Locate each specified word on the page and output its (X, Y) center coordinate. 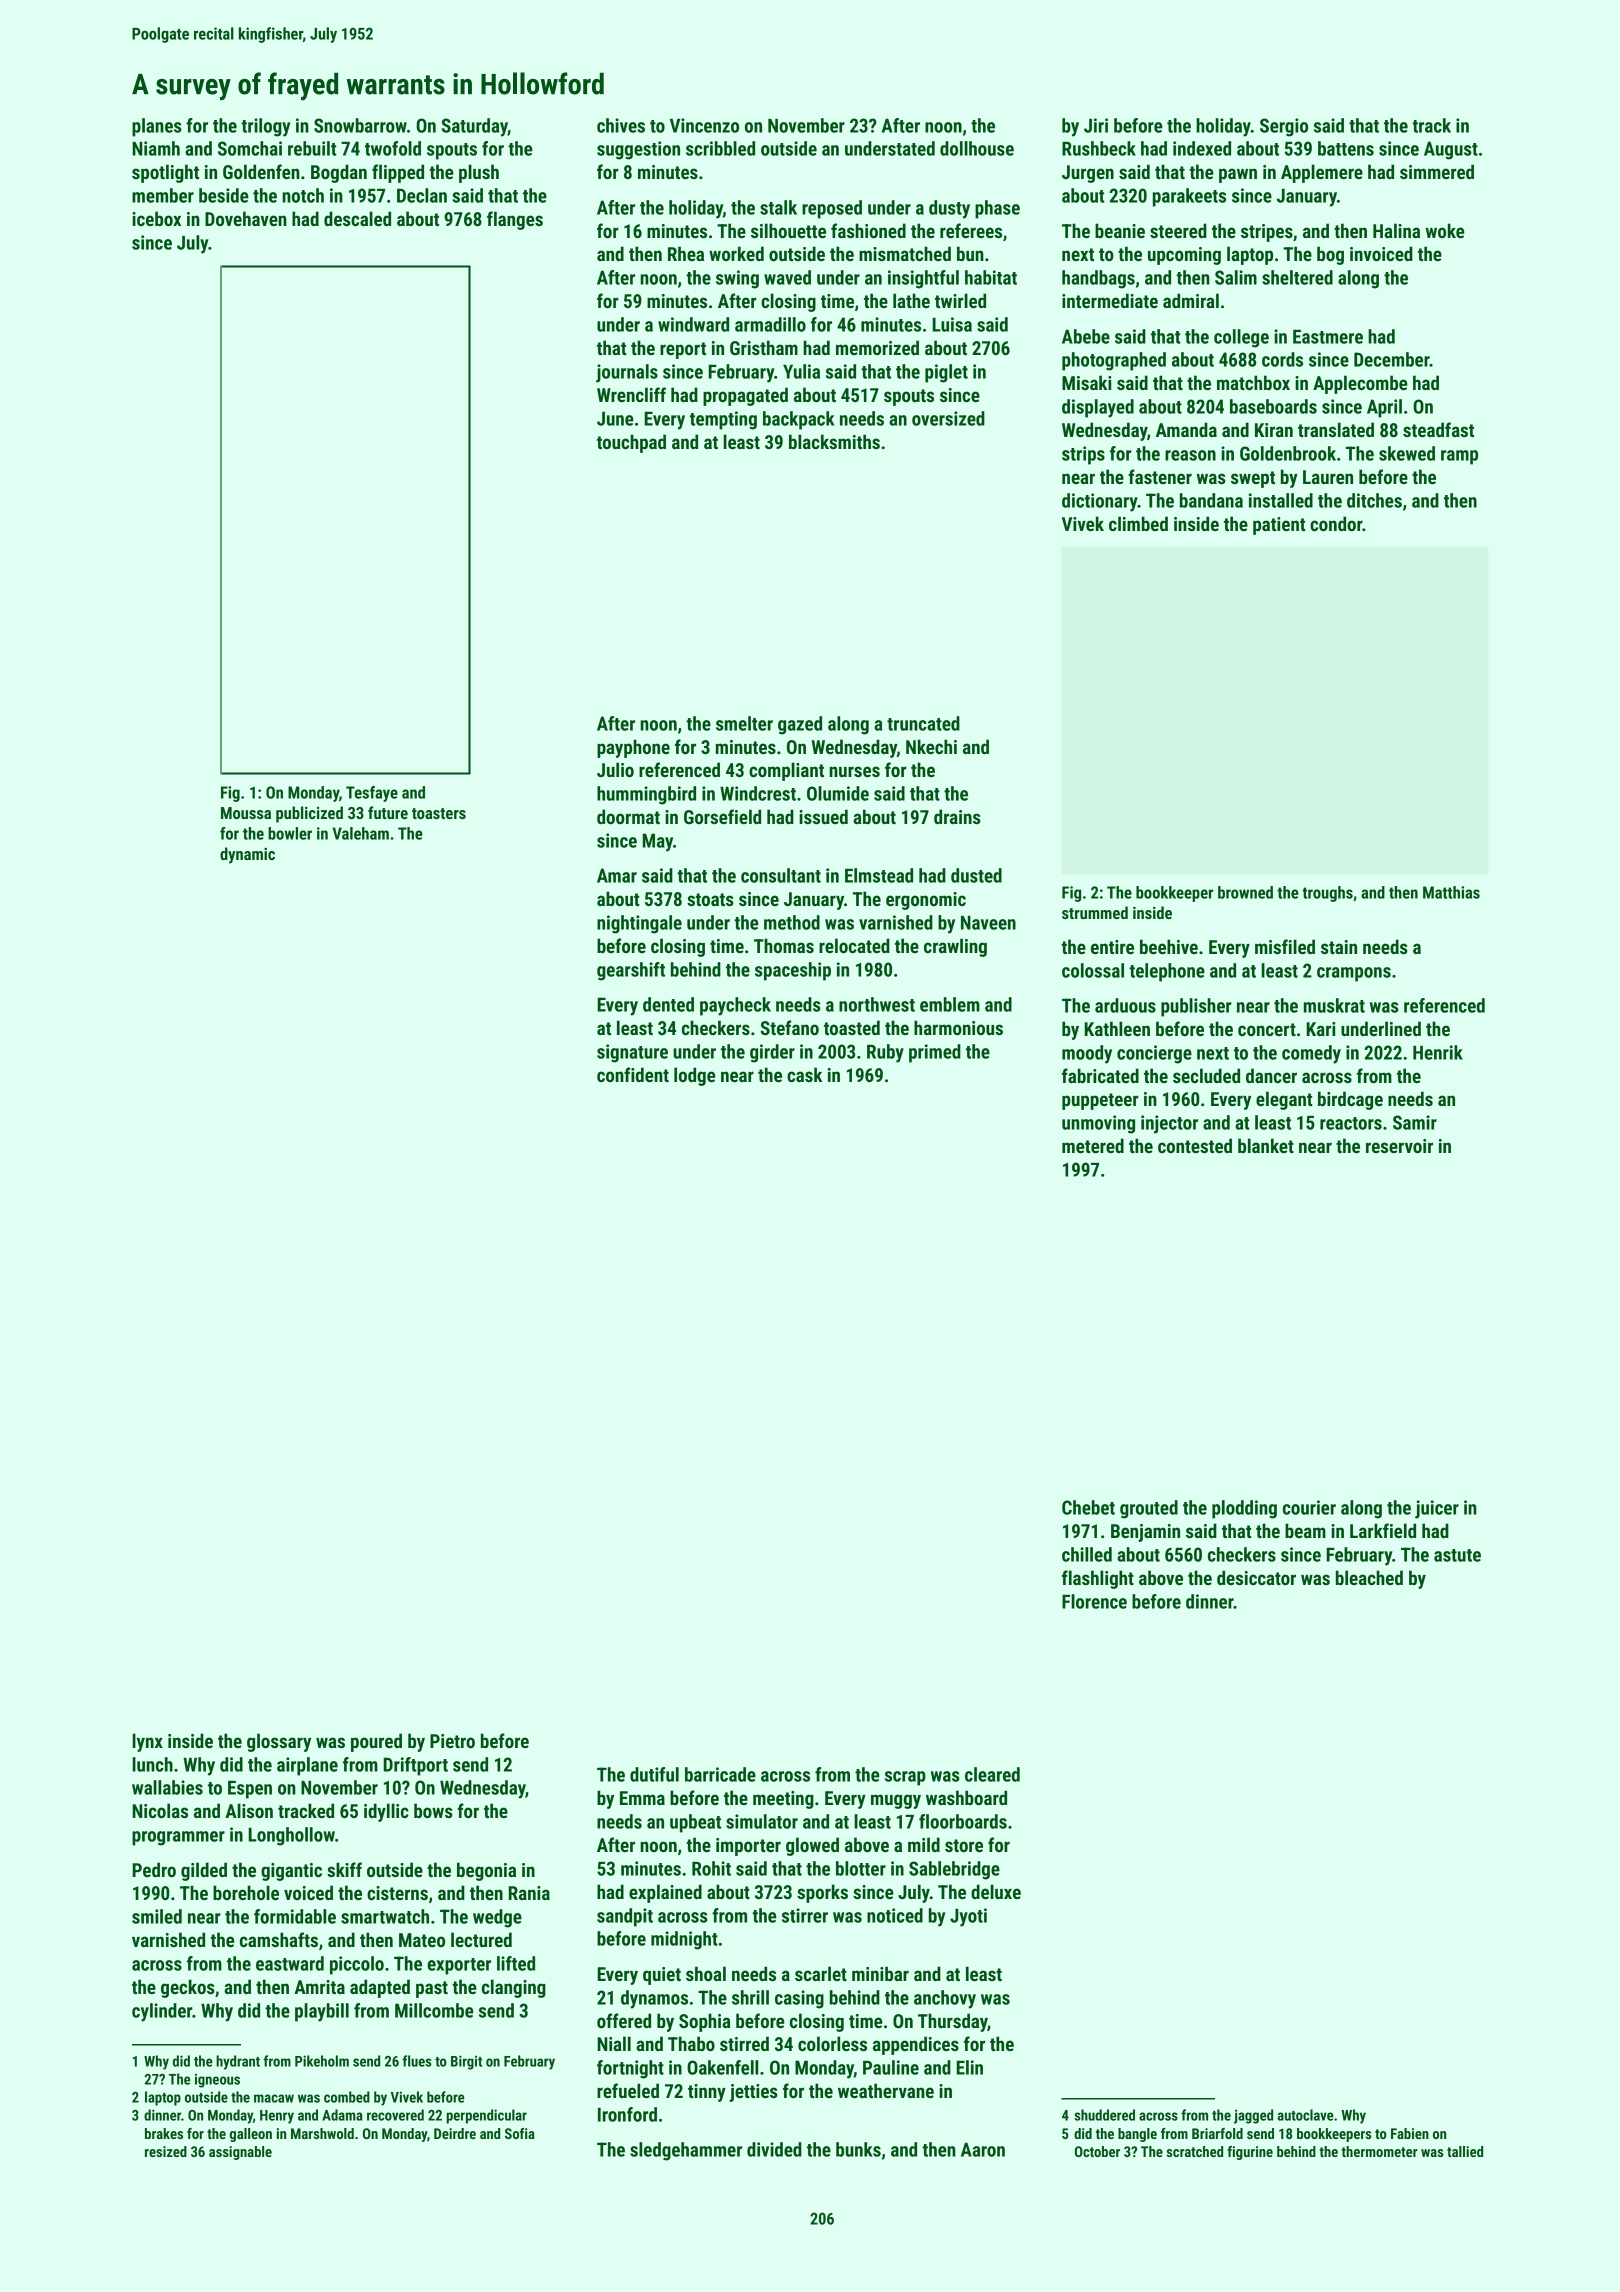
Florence (1094, 1601)
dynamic (247, 855)
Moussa (246, 813)
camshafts (279, 1939)
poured (376, 1742)
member (163, 195)
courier (1309, 1507)
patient (1279, 526)
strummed (1095, 912)
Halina (1396, 230)
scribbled (720, 148)
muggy (896, 1801)
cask (804, 1074)
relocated (854, 945)
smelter (744, 723)
